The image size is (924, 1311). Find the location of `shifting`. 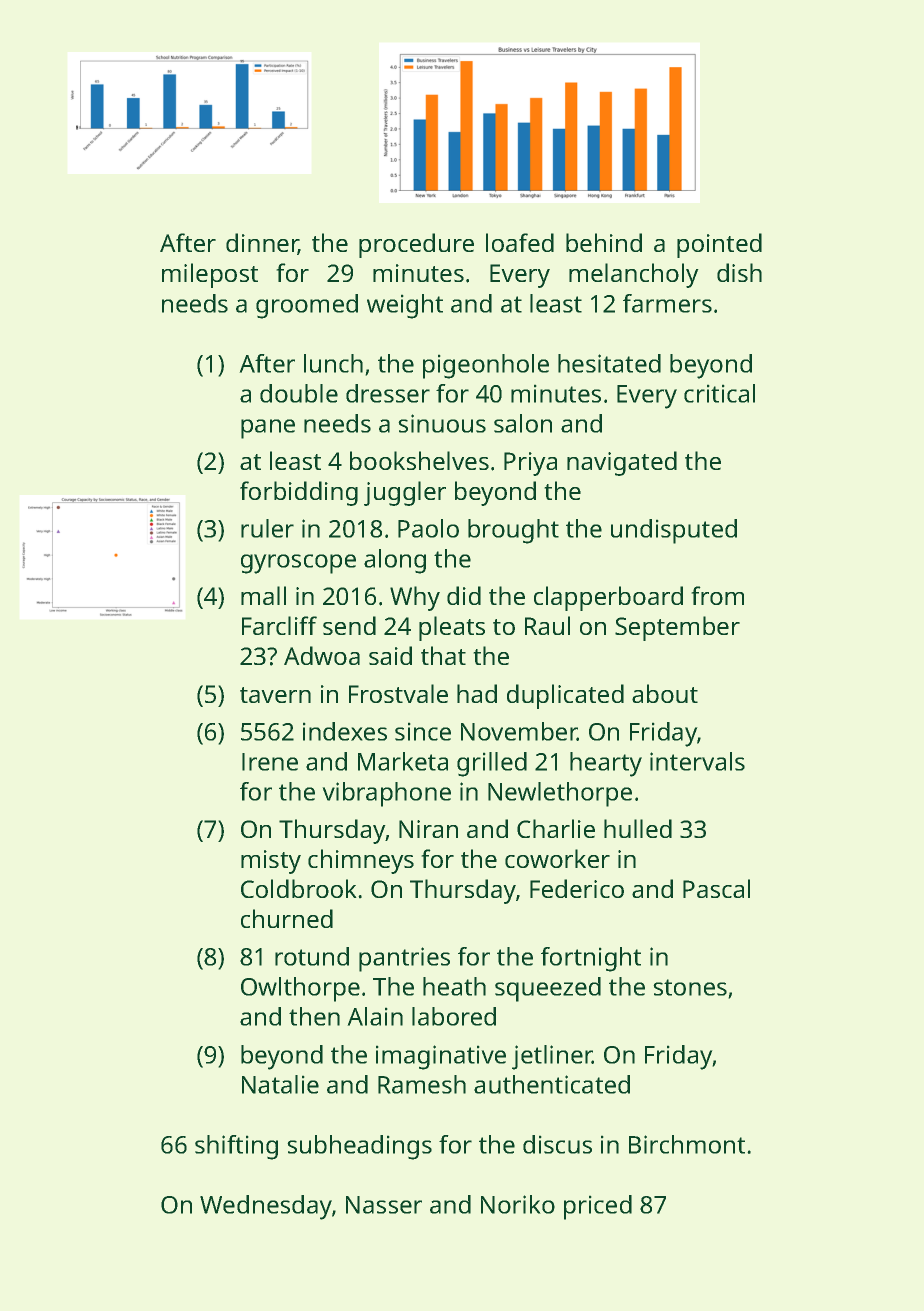

shifting is located at coordinates (236, 1147).
